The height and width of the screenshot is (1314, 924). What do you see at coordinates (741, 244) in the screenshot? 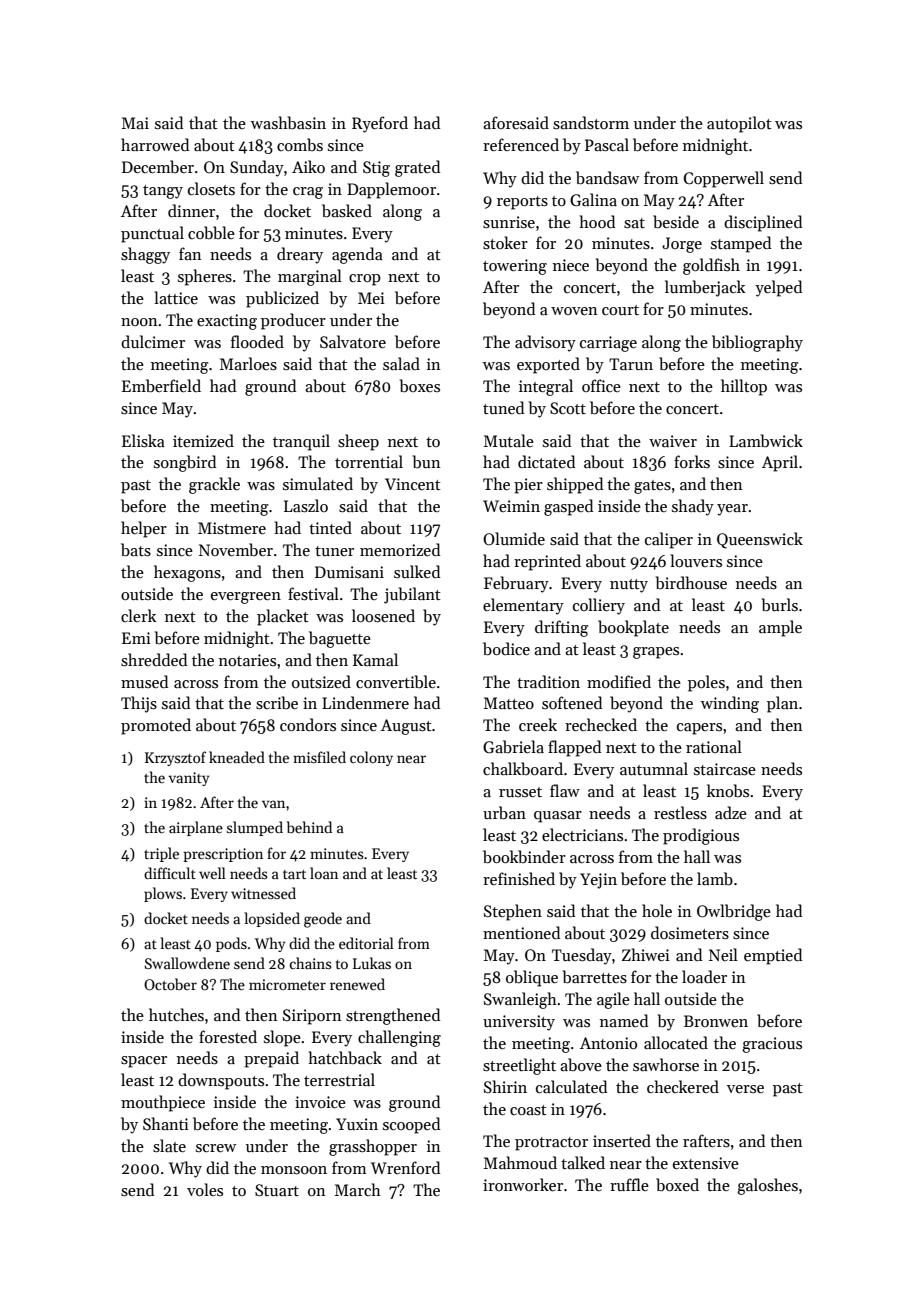
I see `stamped` at bounding box center [741, 244].
